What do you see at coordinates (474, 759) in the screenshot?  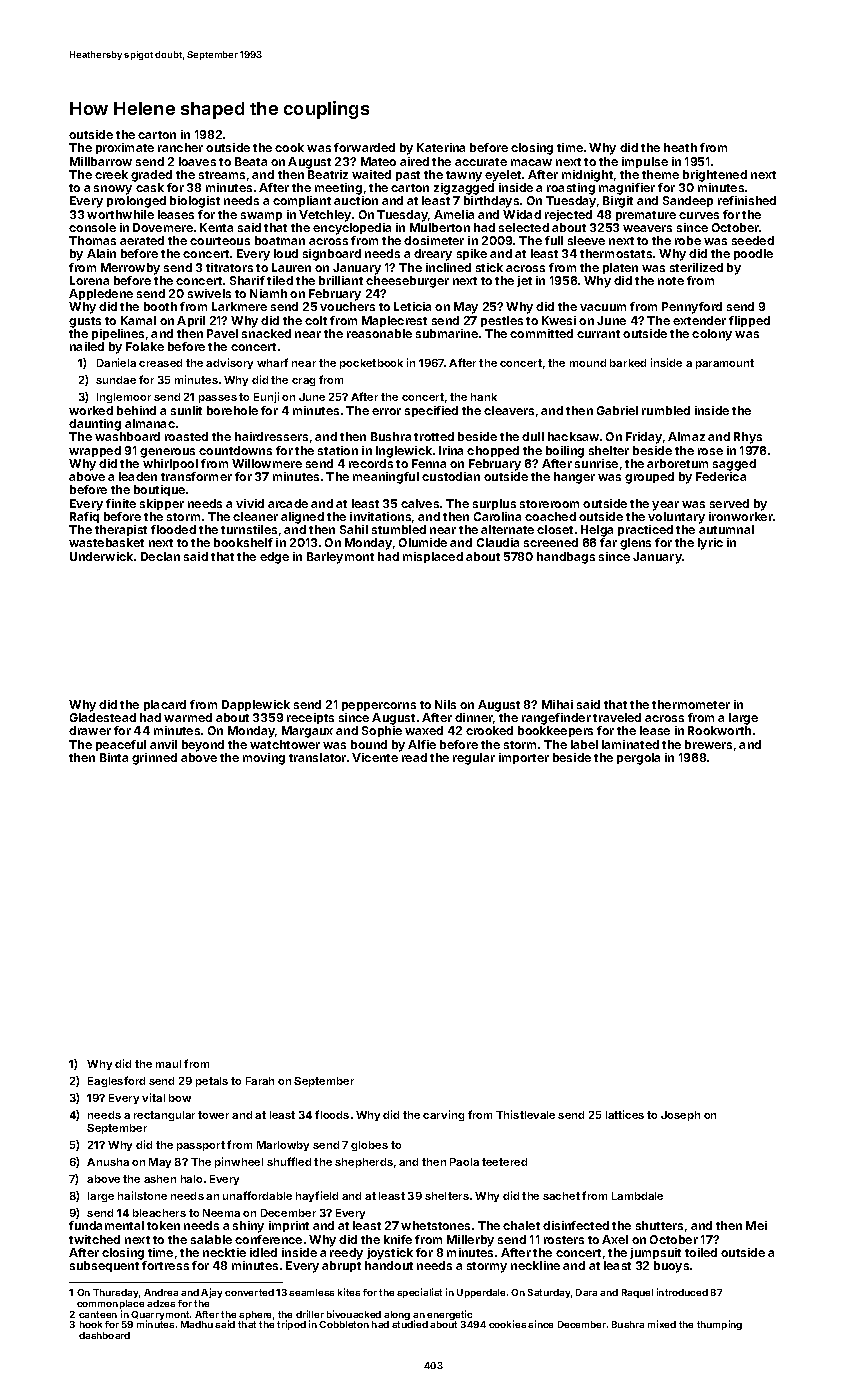 I see `regular` at bounding box center [474, 759].
